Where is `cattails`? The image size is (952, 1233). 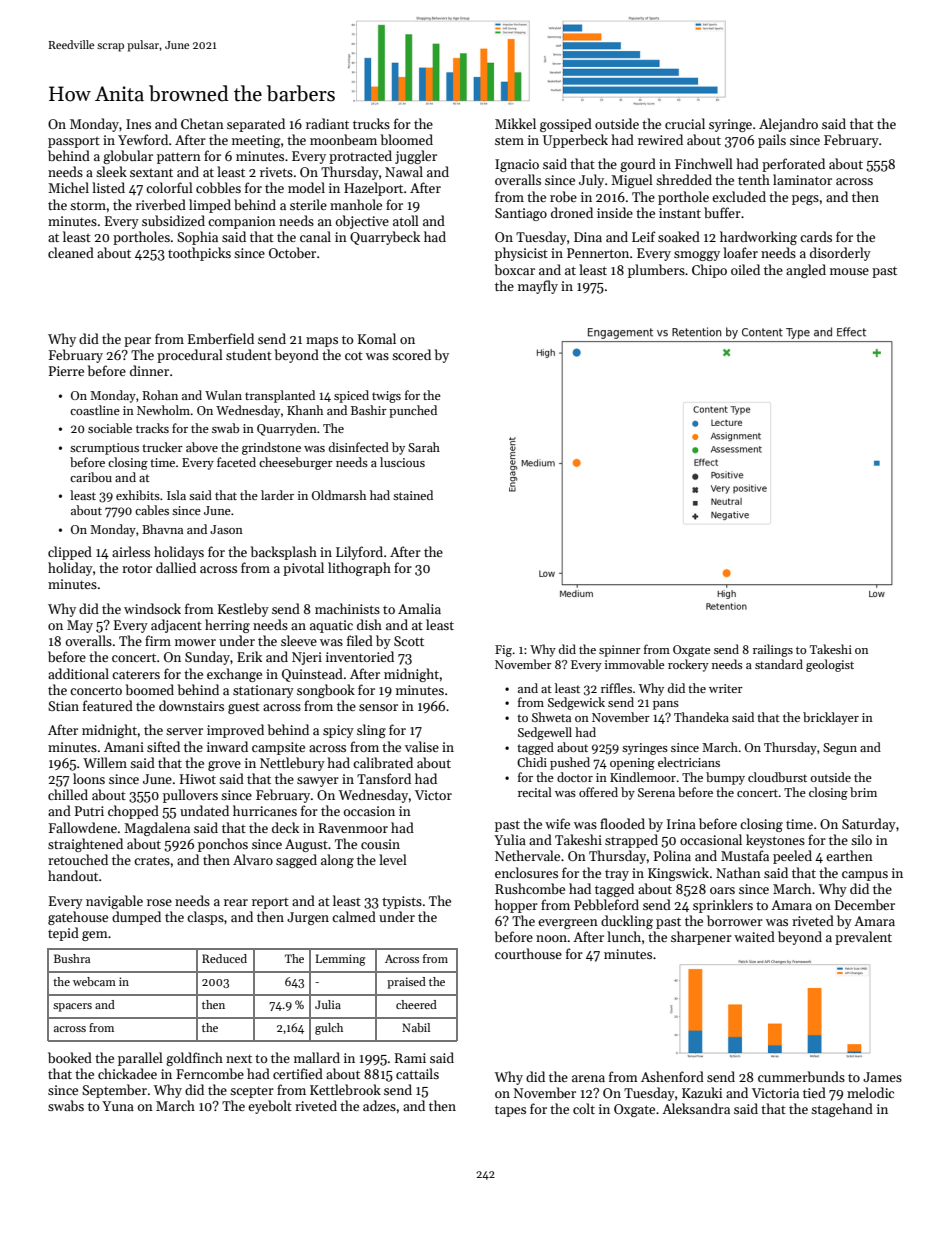
cattails is located at coordinates (417, 1073).
